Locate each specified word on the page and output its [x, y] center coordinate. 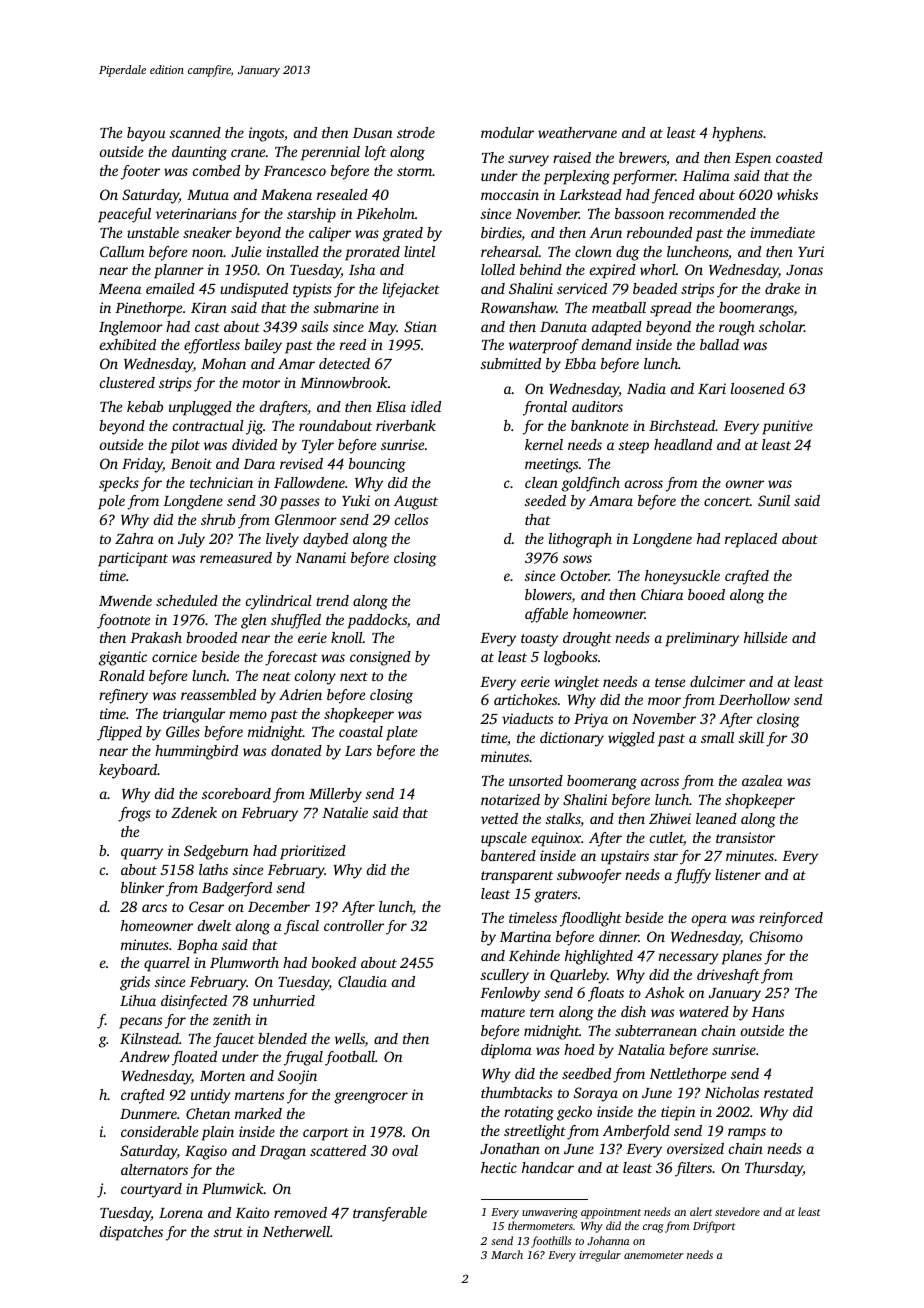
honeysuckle [682, 577]
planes [742, 957]
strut [228, 1232]
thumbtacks [516, 1092]
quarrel [167, 964]
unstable [153, 232]
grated [403, 234]
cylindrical [279, 602]
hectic [499, 1167]
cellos [411, 519]
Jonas [804, 270]
